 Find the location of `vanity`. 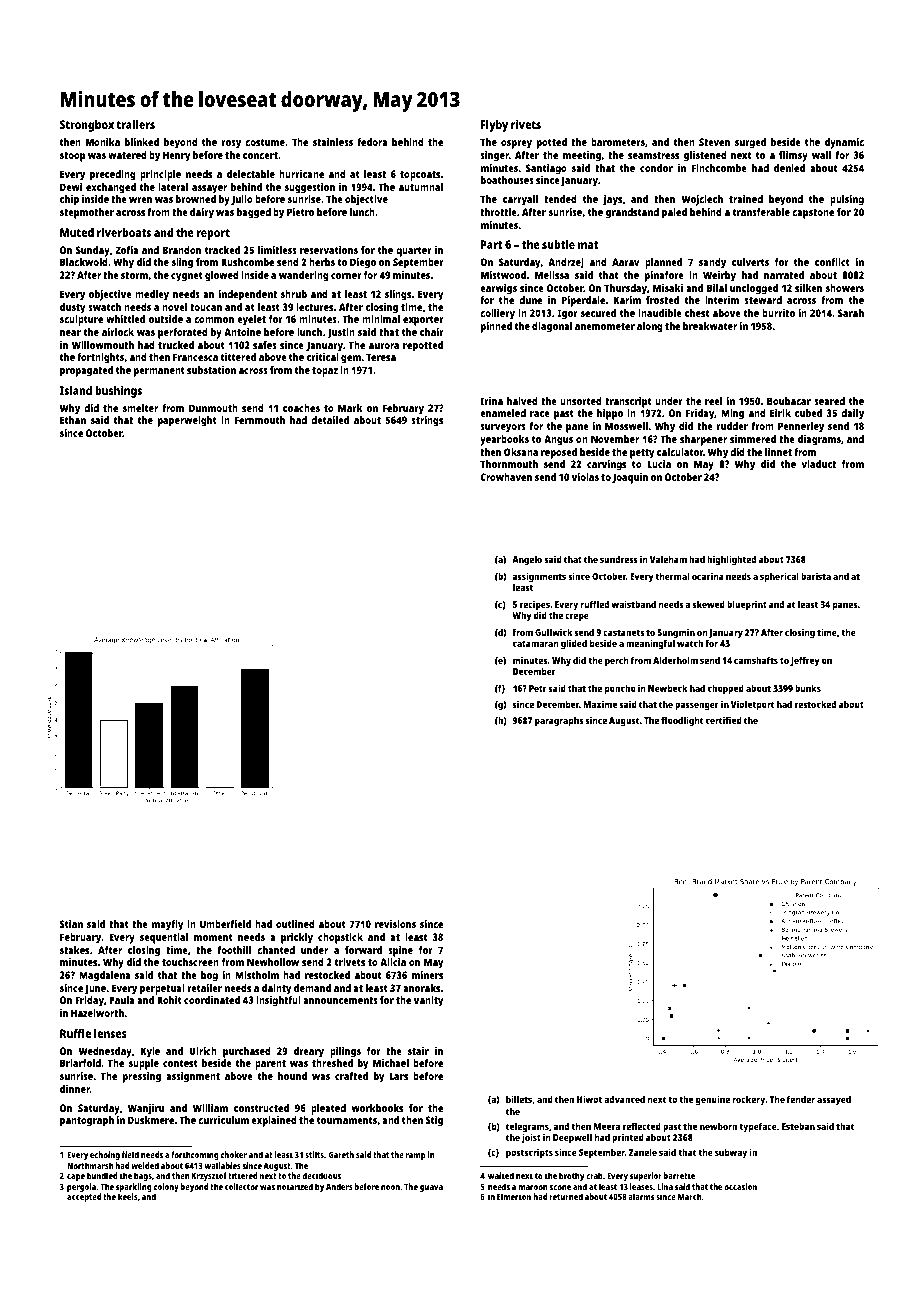

vanity is located at coordinates (429, 1001).
